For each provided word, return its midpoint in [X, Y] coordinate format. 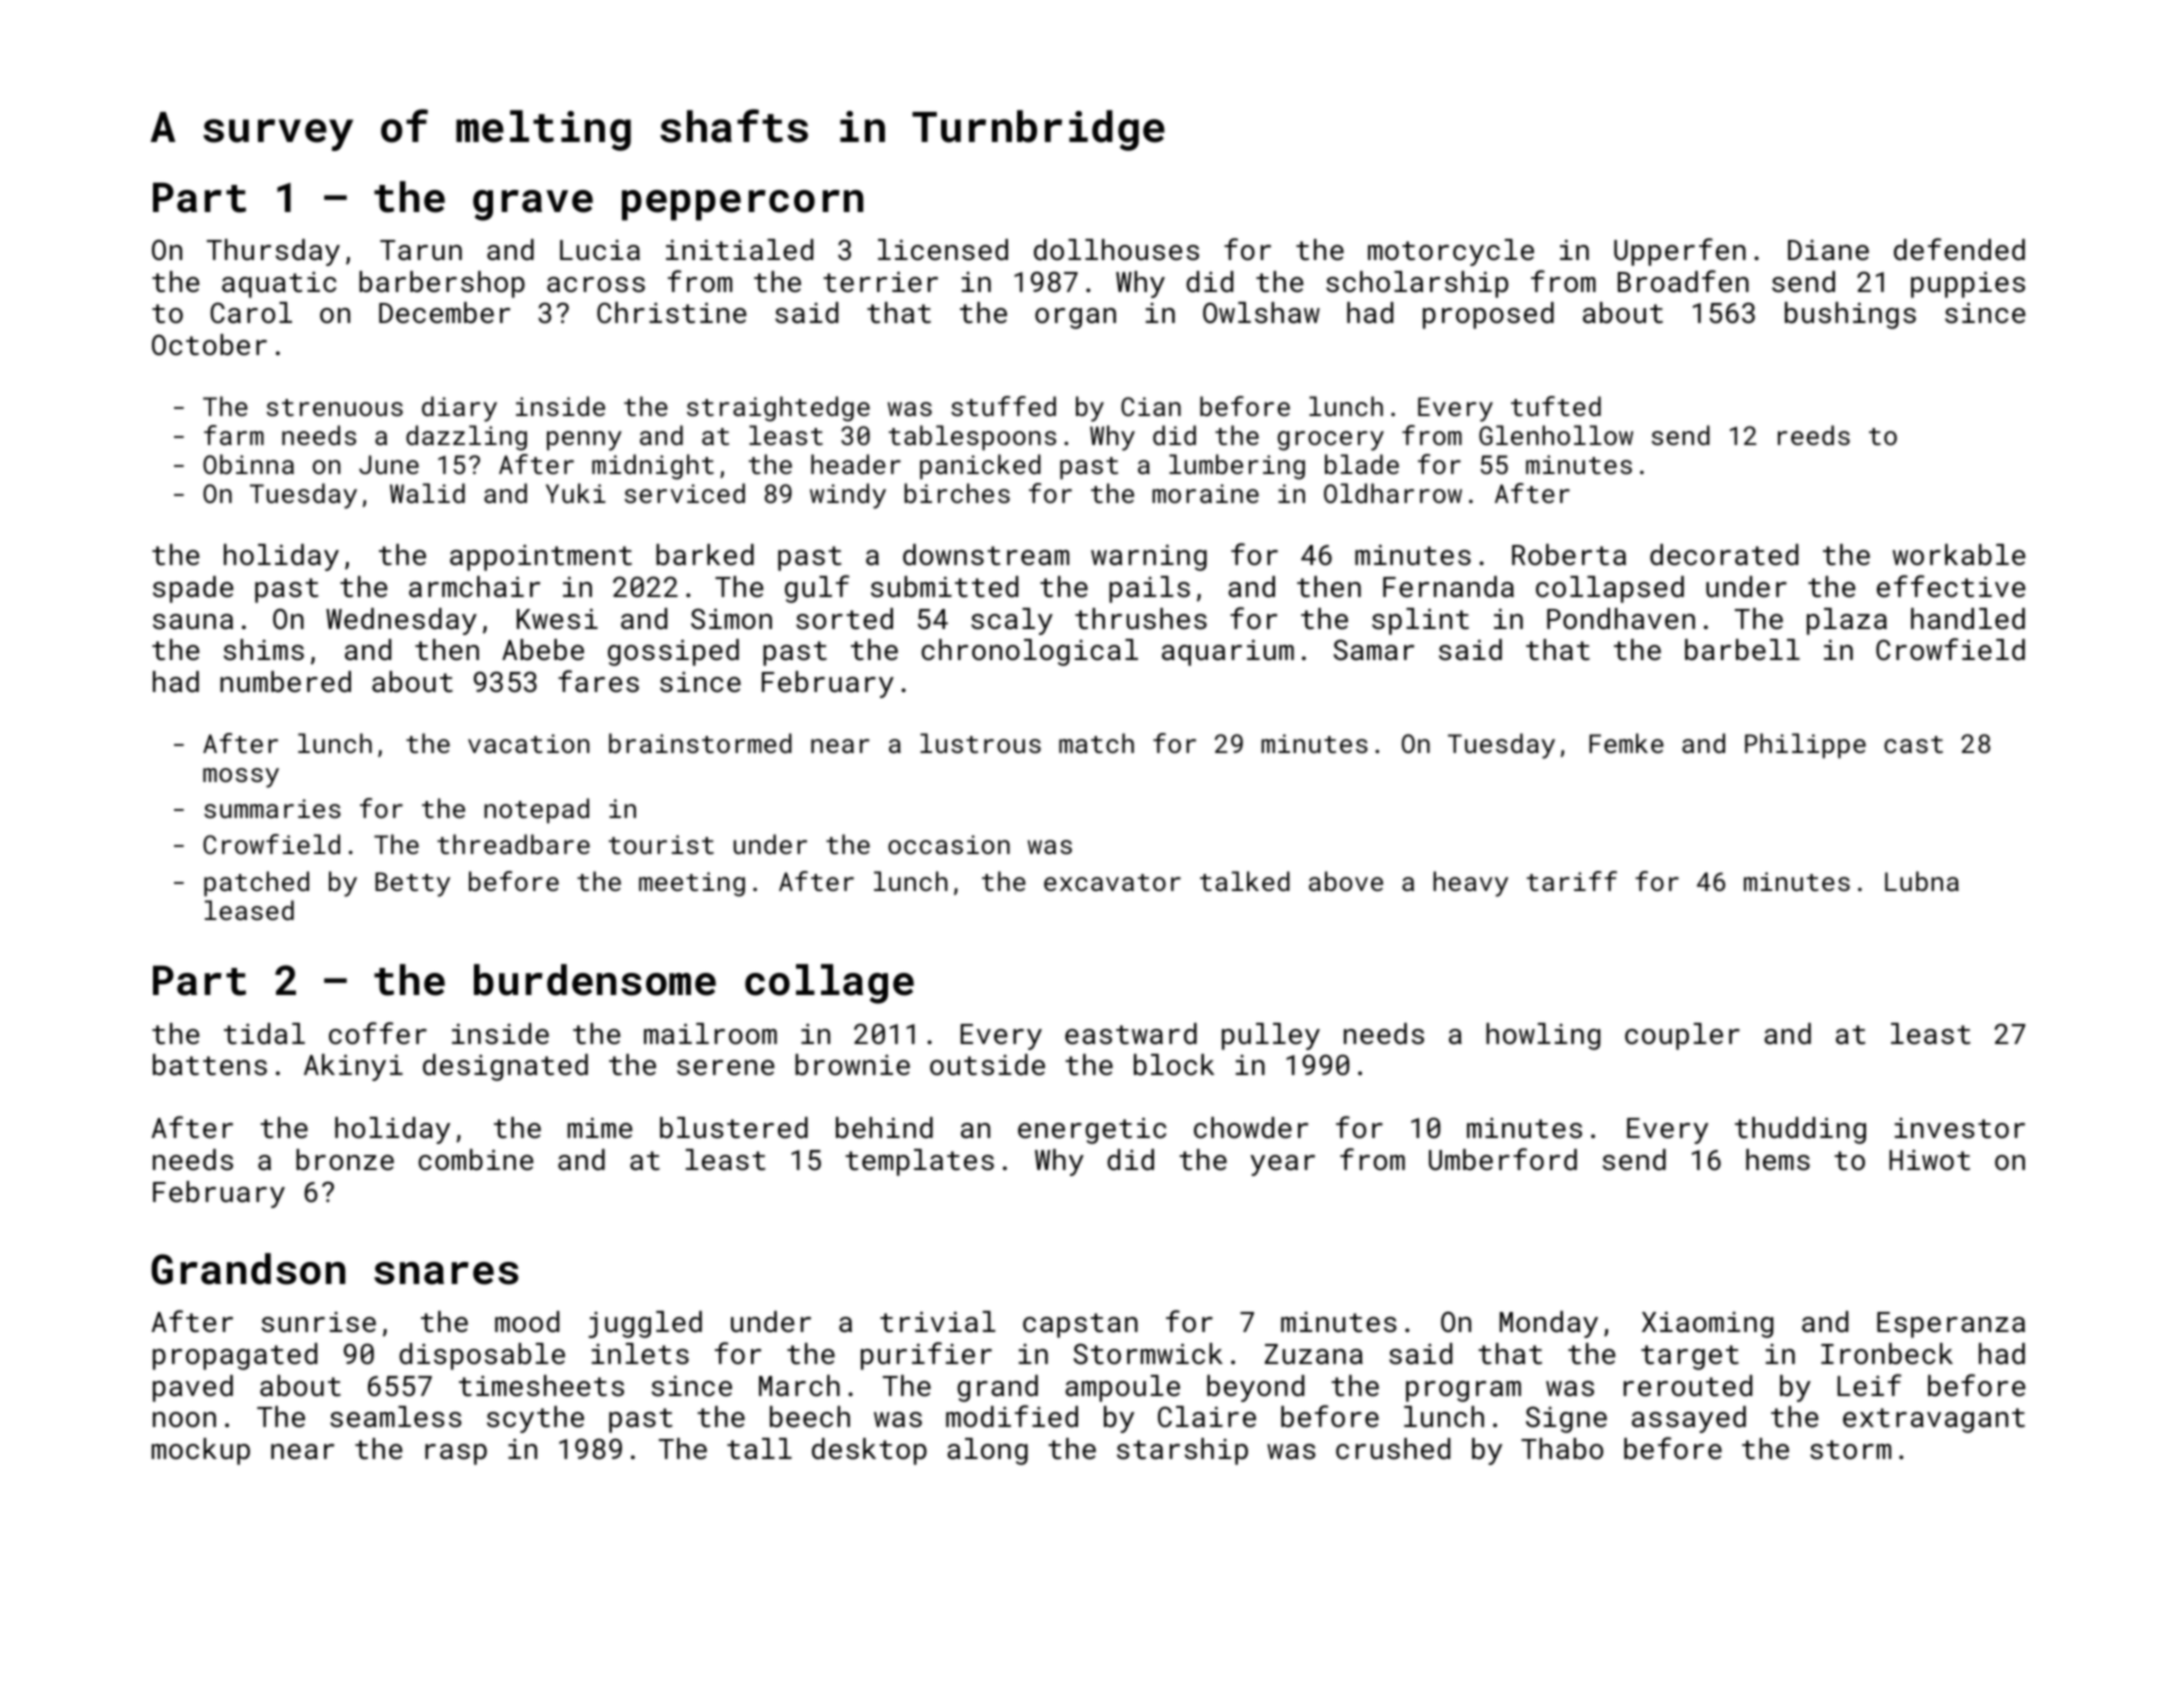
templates [919, 1162]
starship [1182, 1451]
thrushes [1141, 619]
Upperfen [1680, 252]
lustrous [980, 743]
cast [1913, 744]
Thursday [273, 252]
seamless [396, 1417]
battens [210, 1065]
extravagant [1934, 1420]
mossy [241, 778]
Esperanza [1951, 1325]
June [389, 464]
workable [1959, 555]
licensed [943, 250]
